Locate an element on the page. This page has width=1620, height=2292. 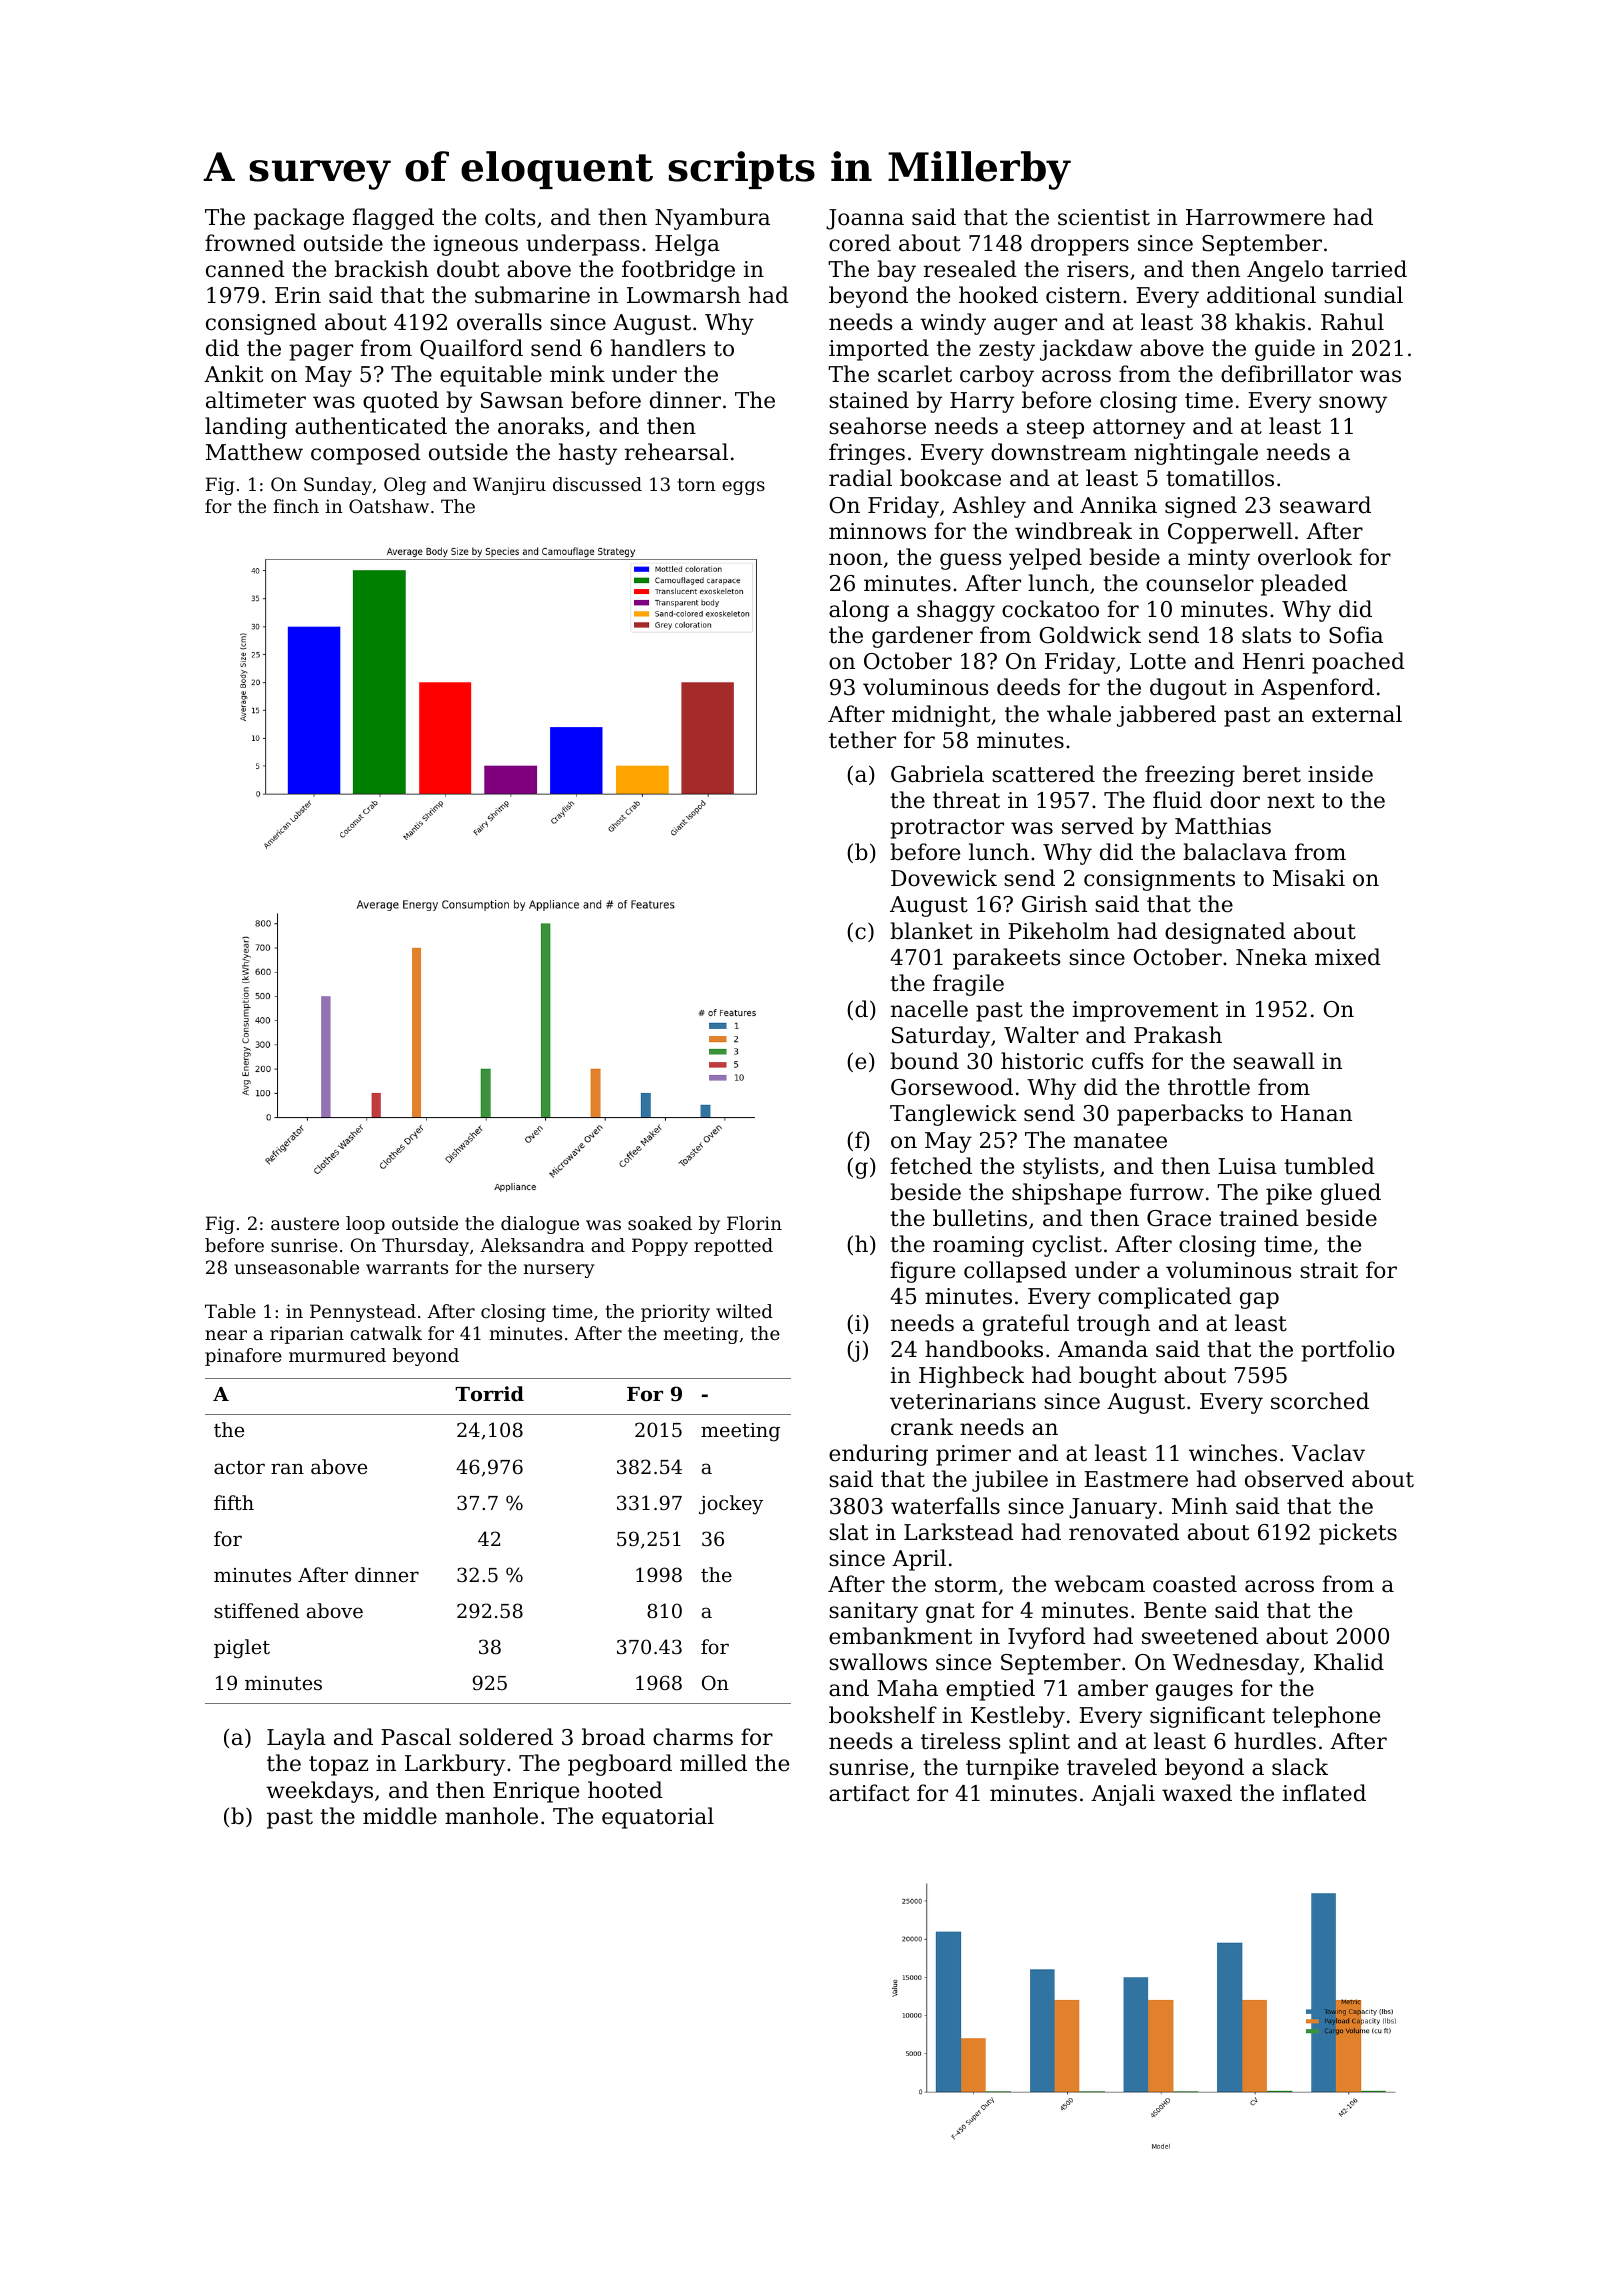
Oatshaw is located at coordinates (389, 506).
